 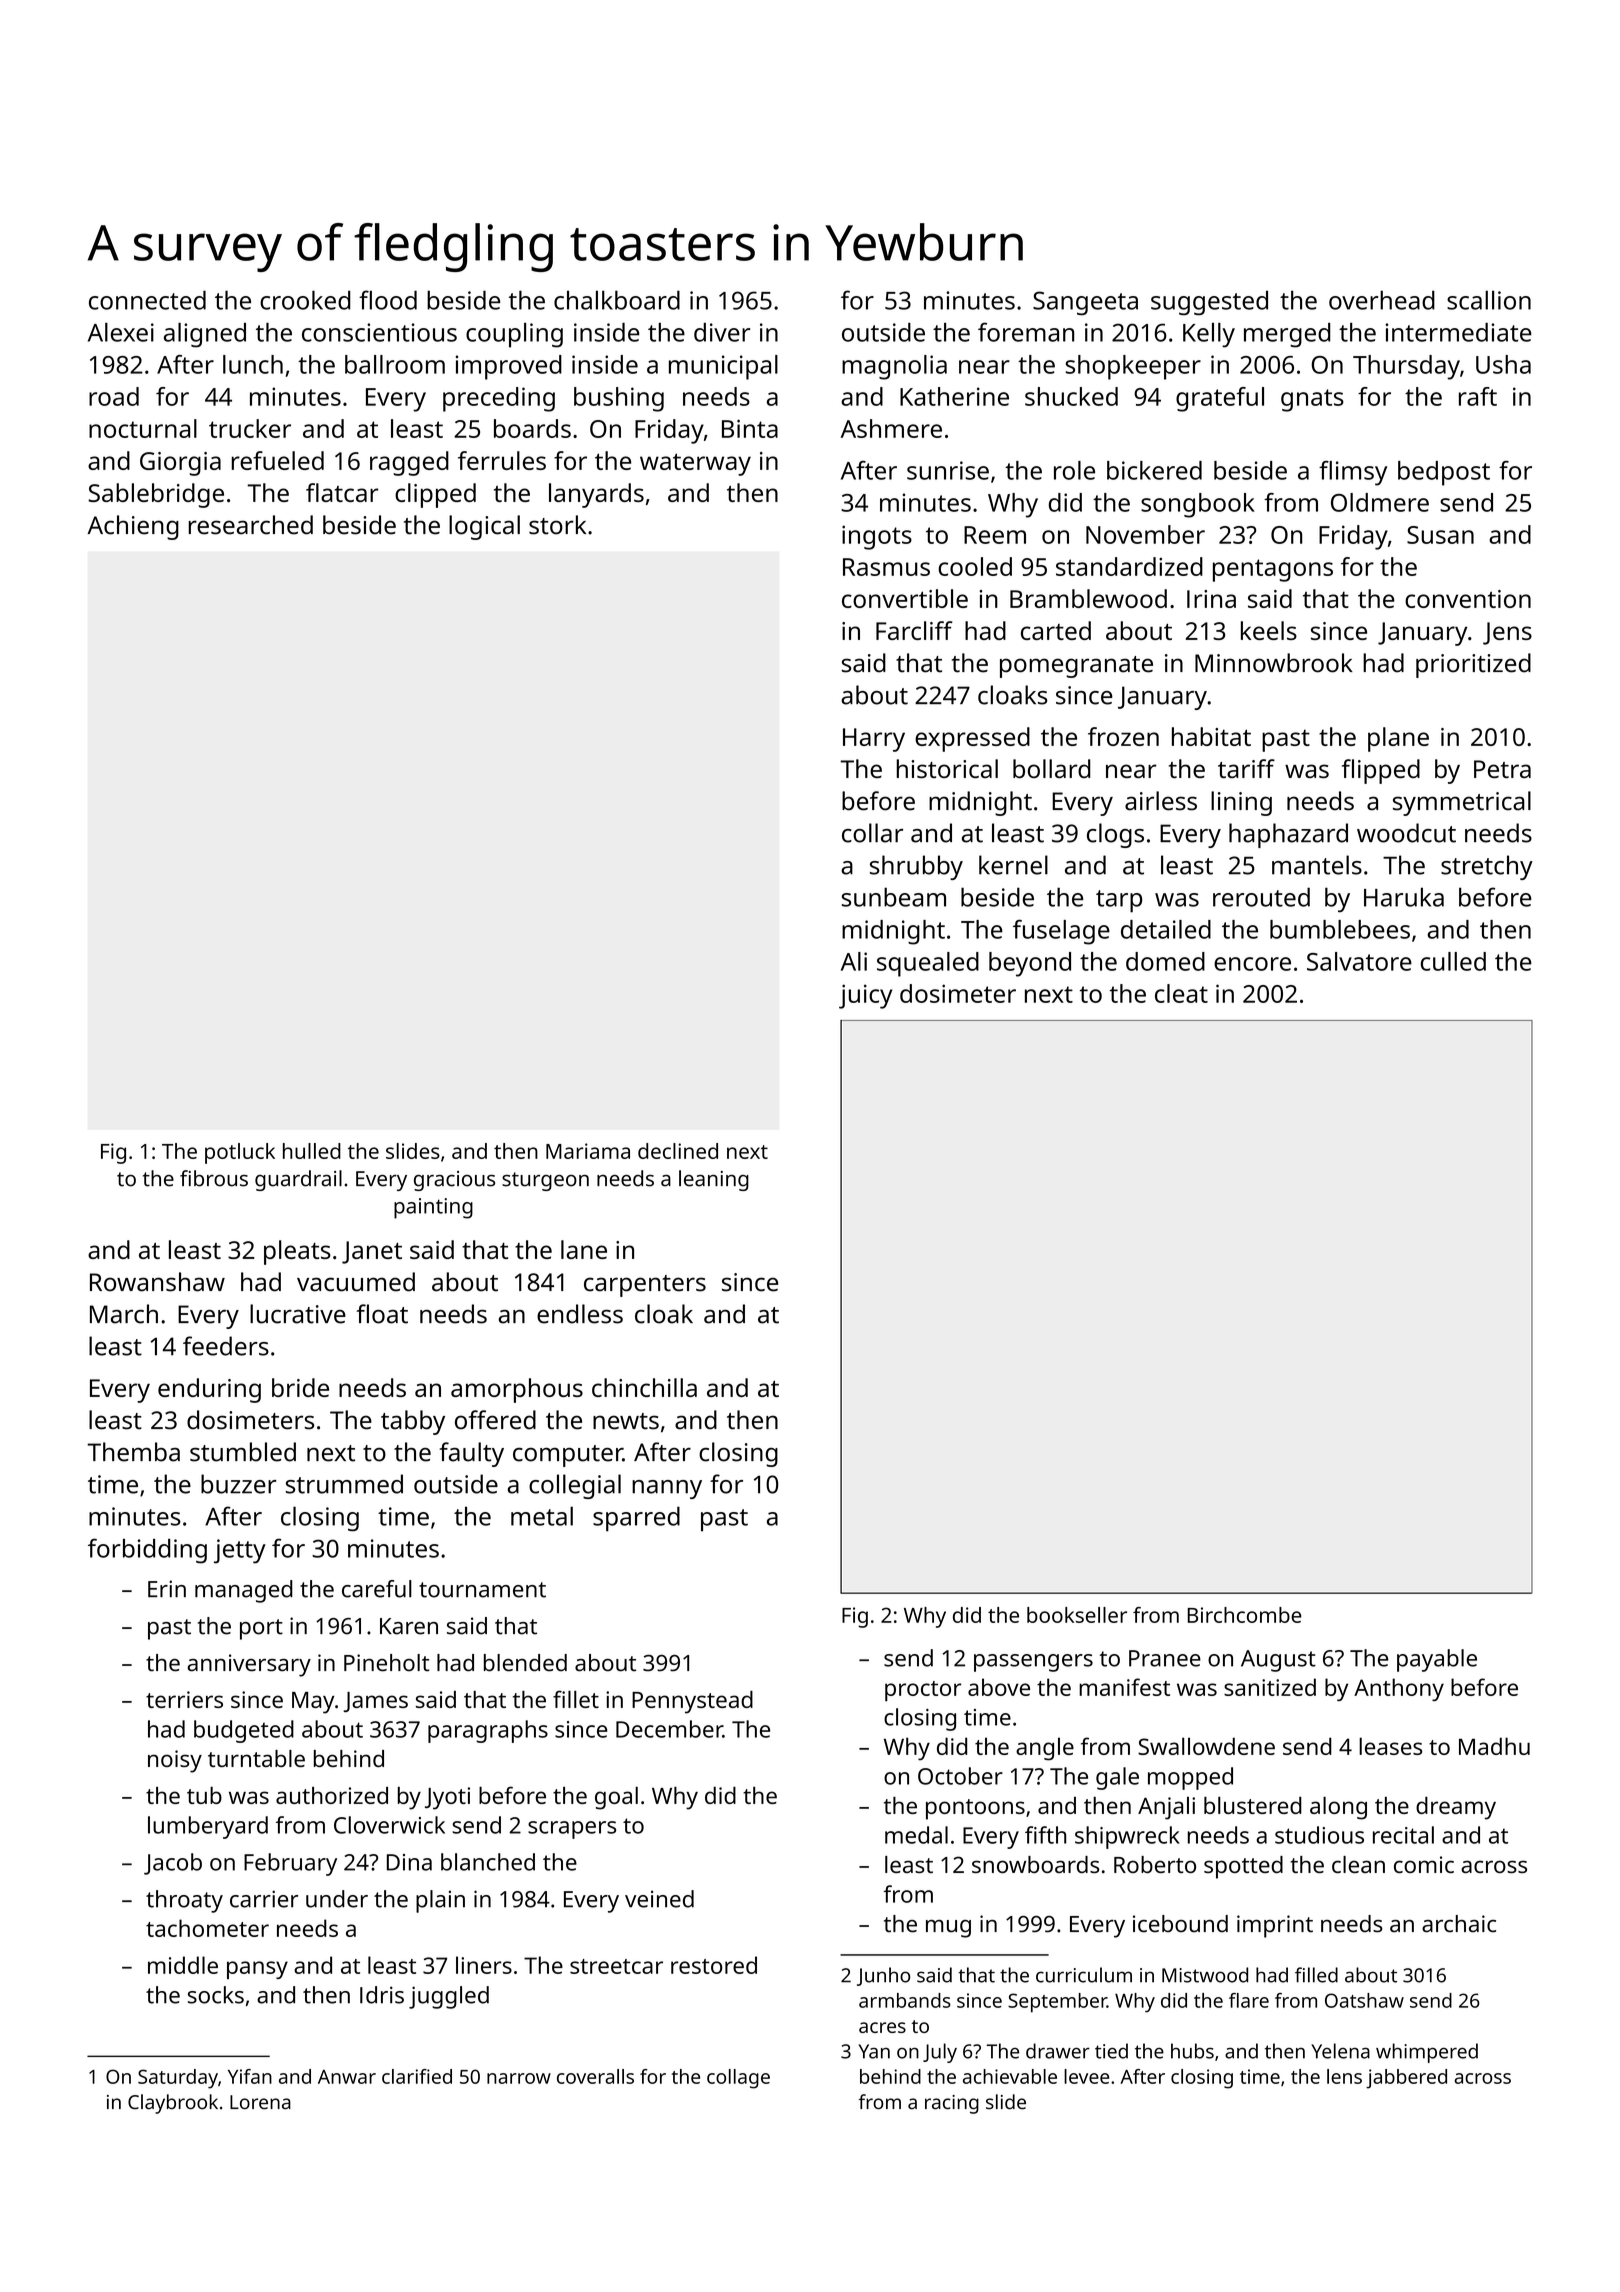 What do you see at coordinates (382, 1314) in the screenshot?
I see `float` at bounding box center [382, 1314].
